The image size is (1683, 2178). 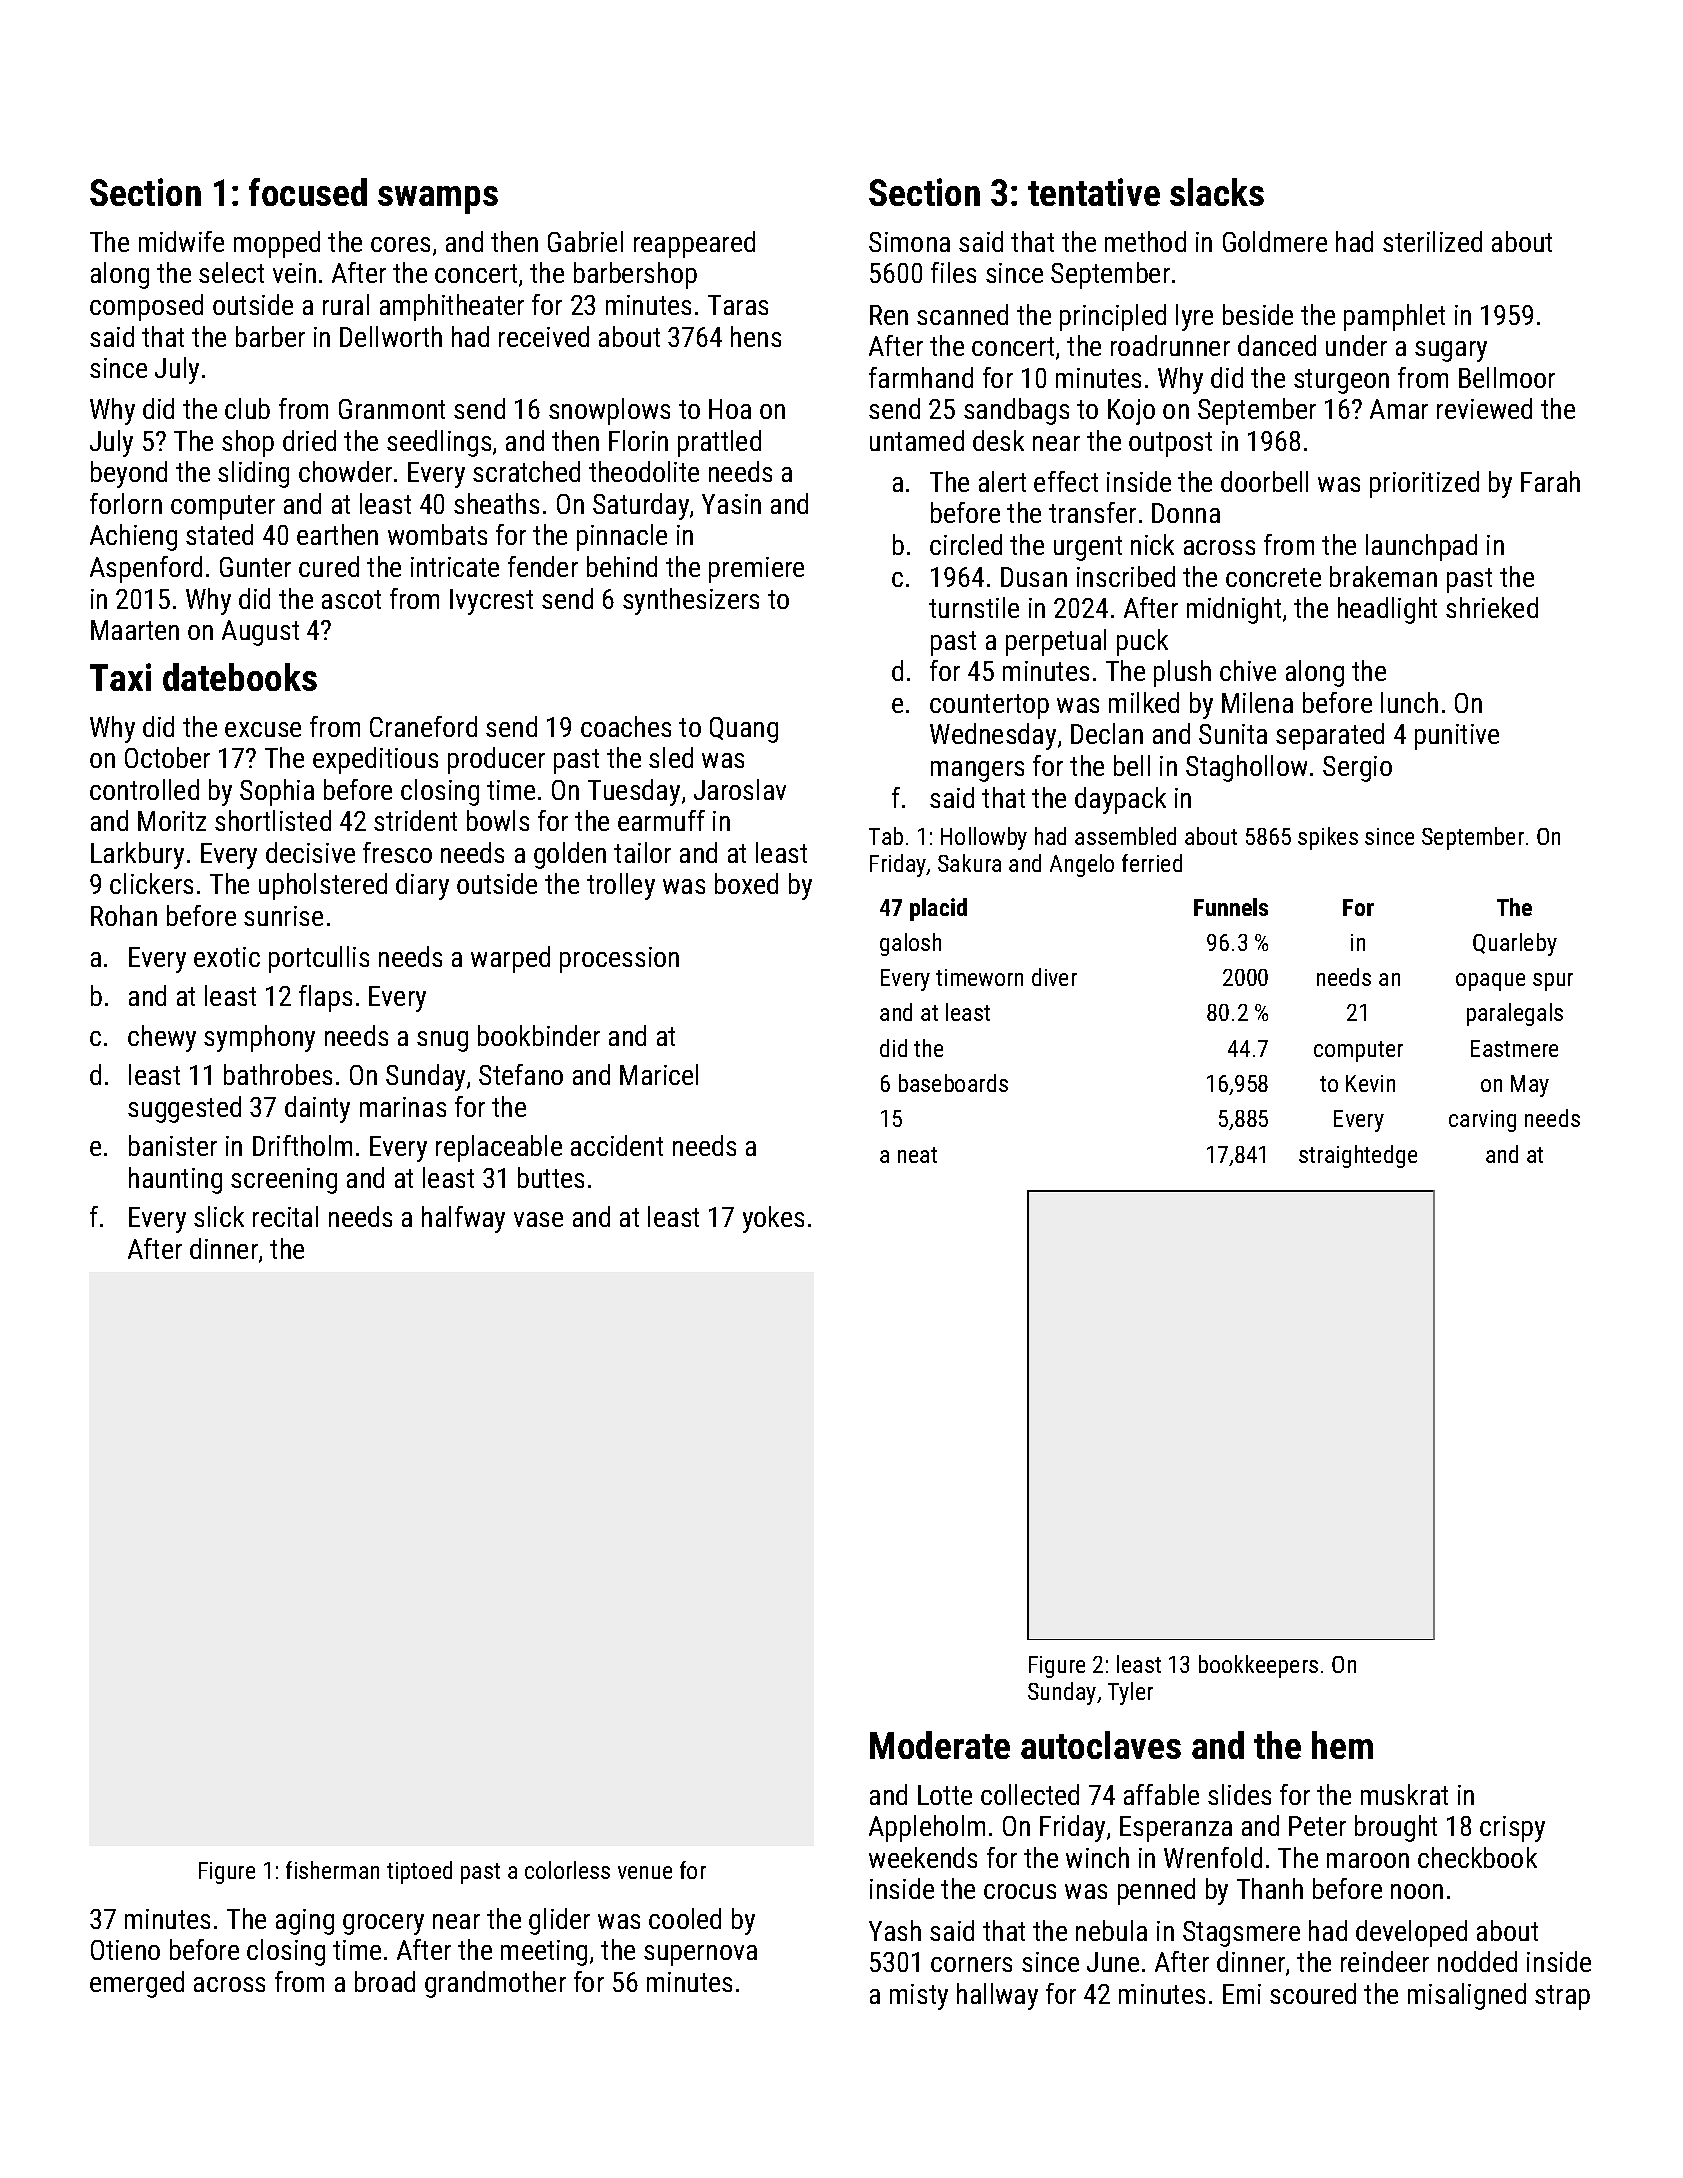 What do you see at coordinates (308, 192) in the screenshot?
I see `focused` at bounding box center [308, 192].
